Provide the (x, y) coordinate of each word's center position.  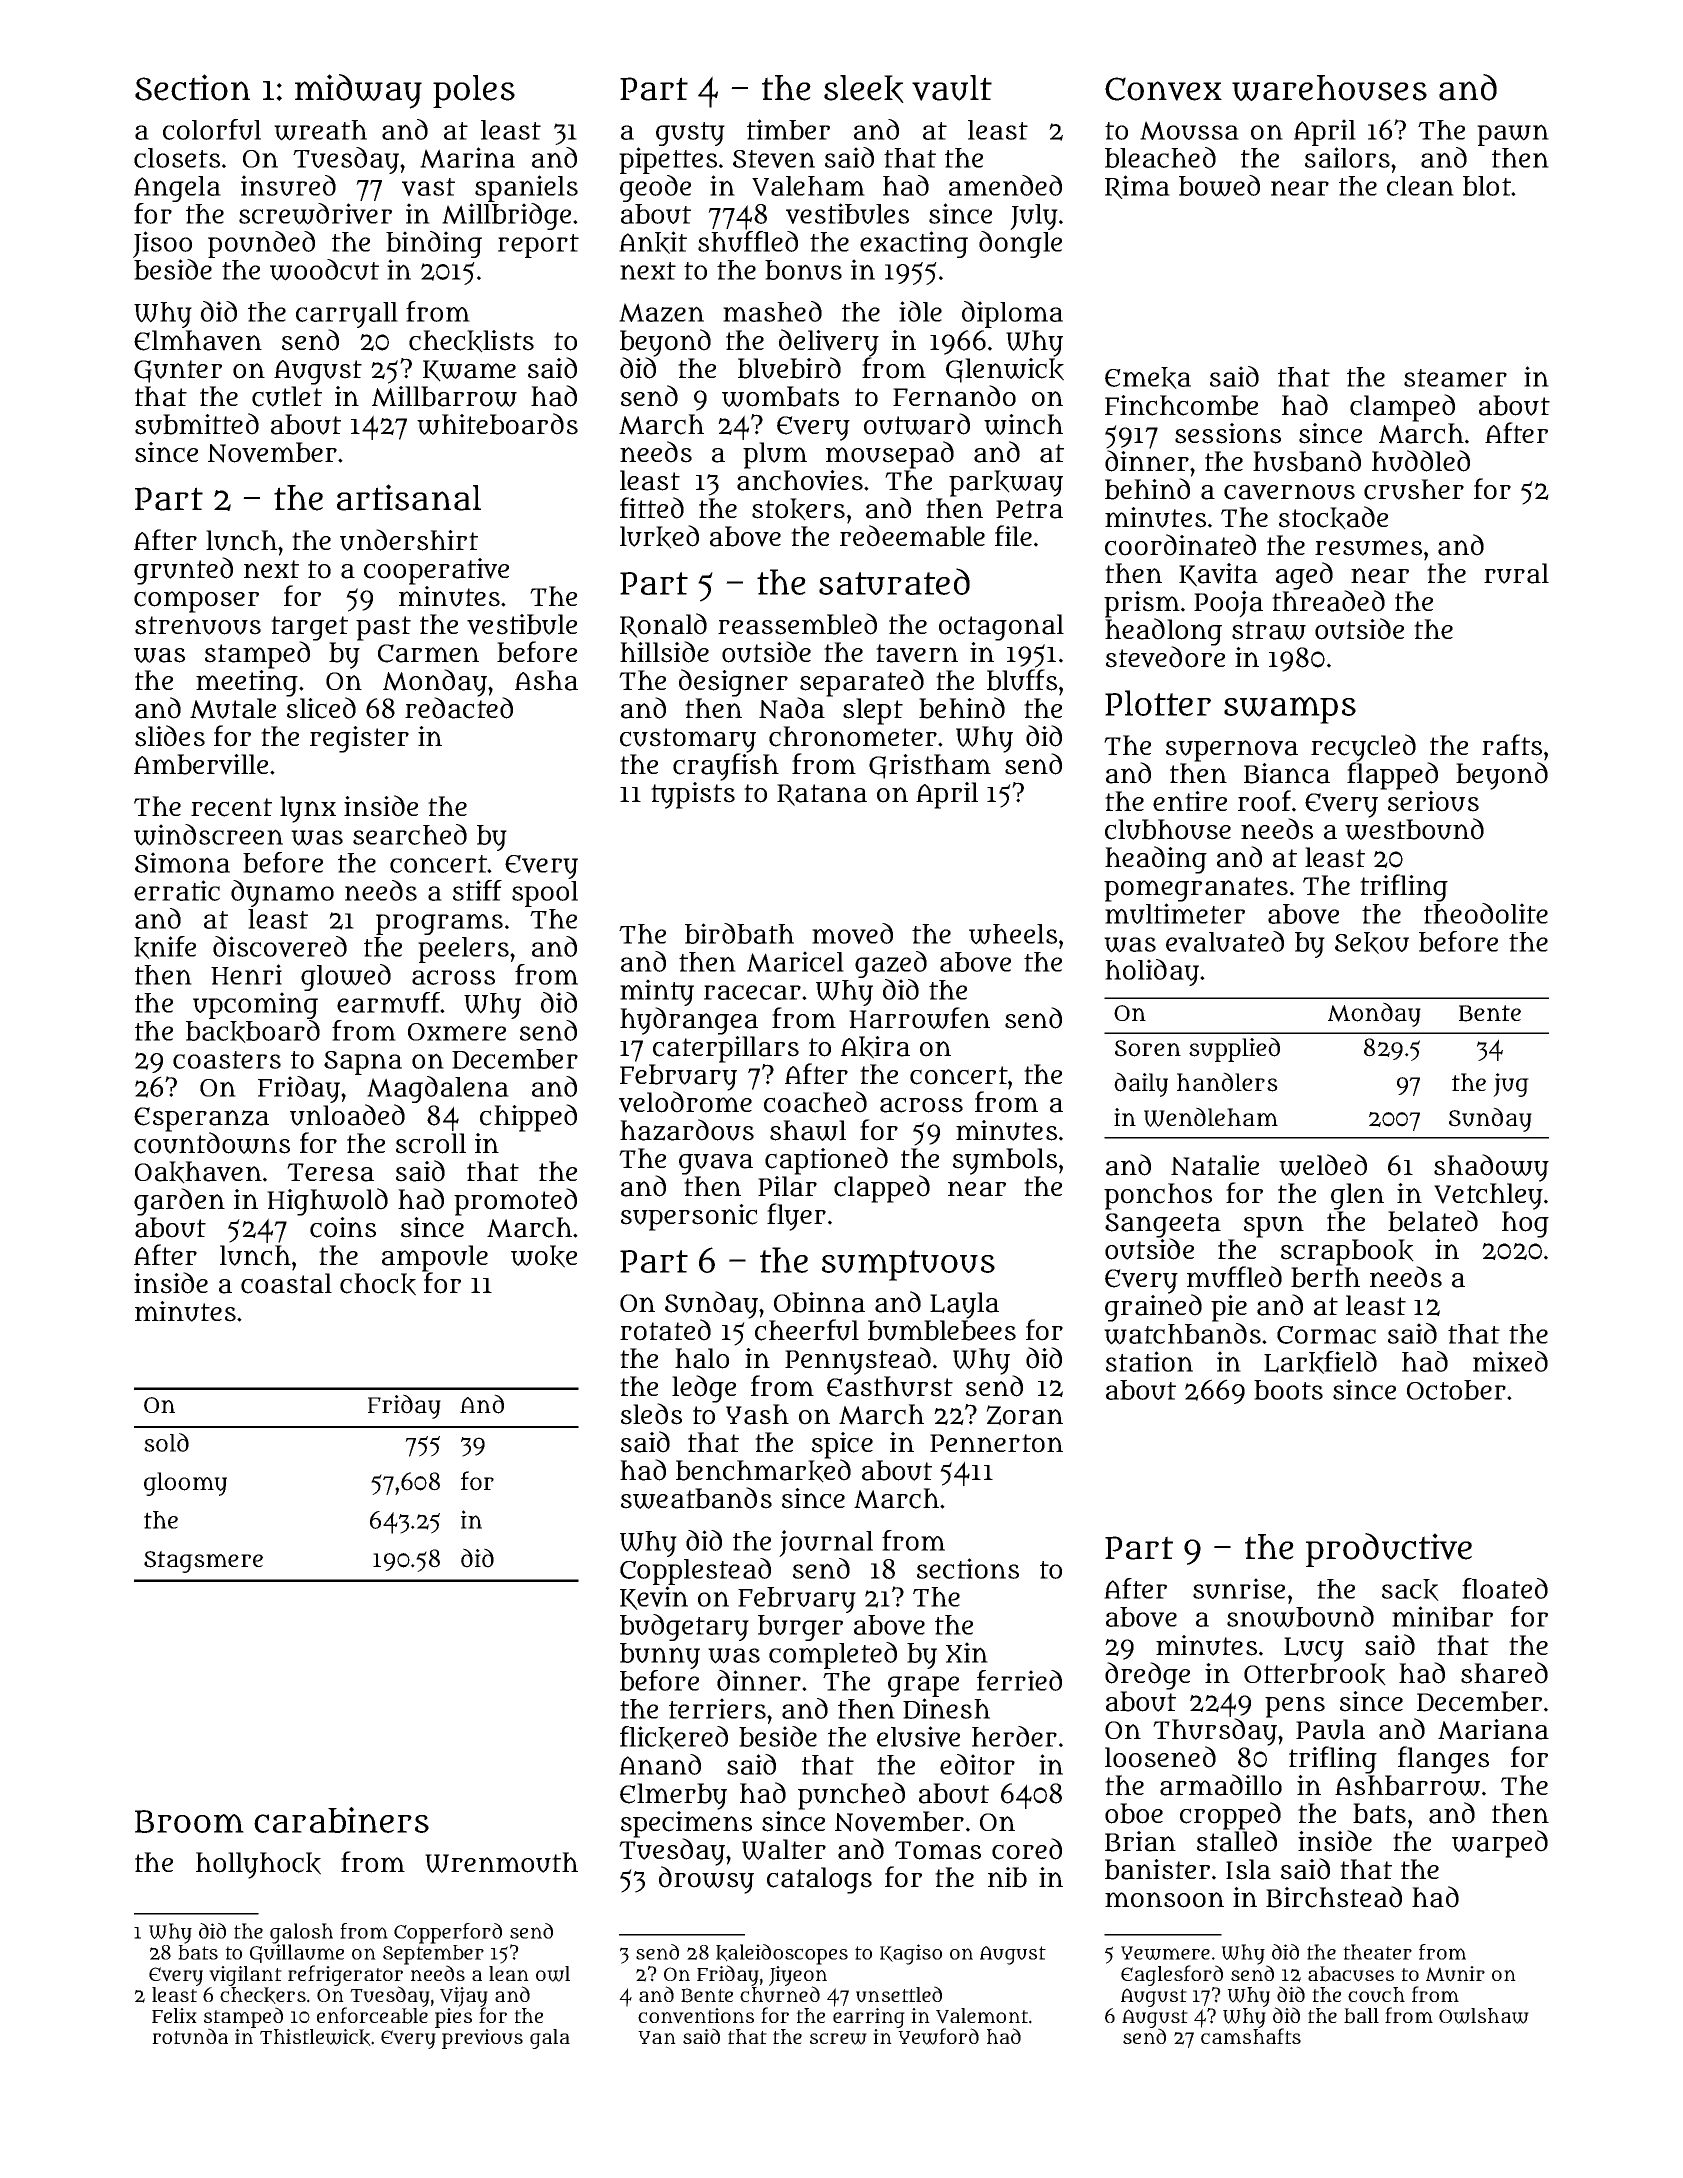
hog (1525, 1224)
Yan (657, 2037)
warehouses (1329, 88)
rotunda (190, 2036)
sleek (864, 89)
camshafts (1251, 2036)
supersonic (689, 1217)
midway (358, 91)
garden (179, 1202)
